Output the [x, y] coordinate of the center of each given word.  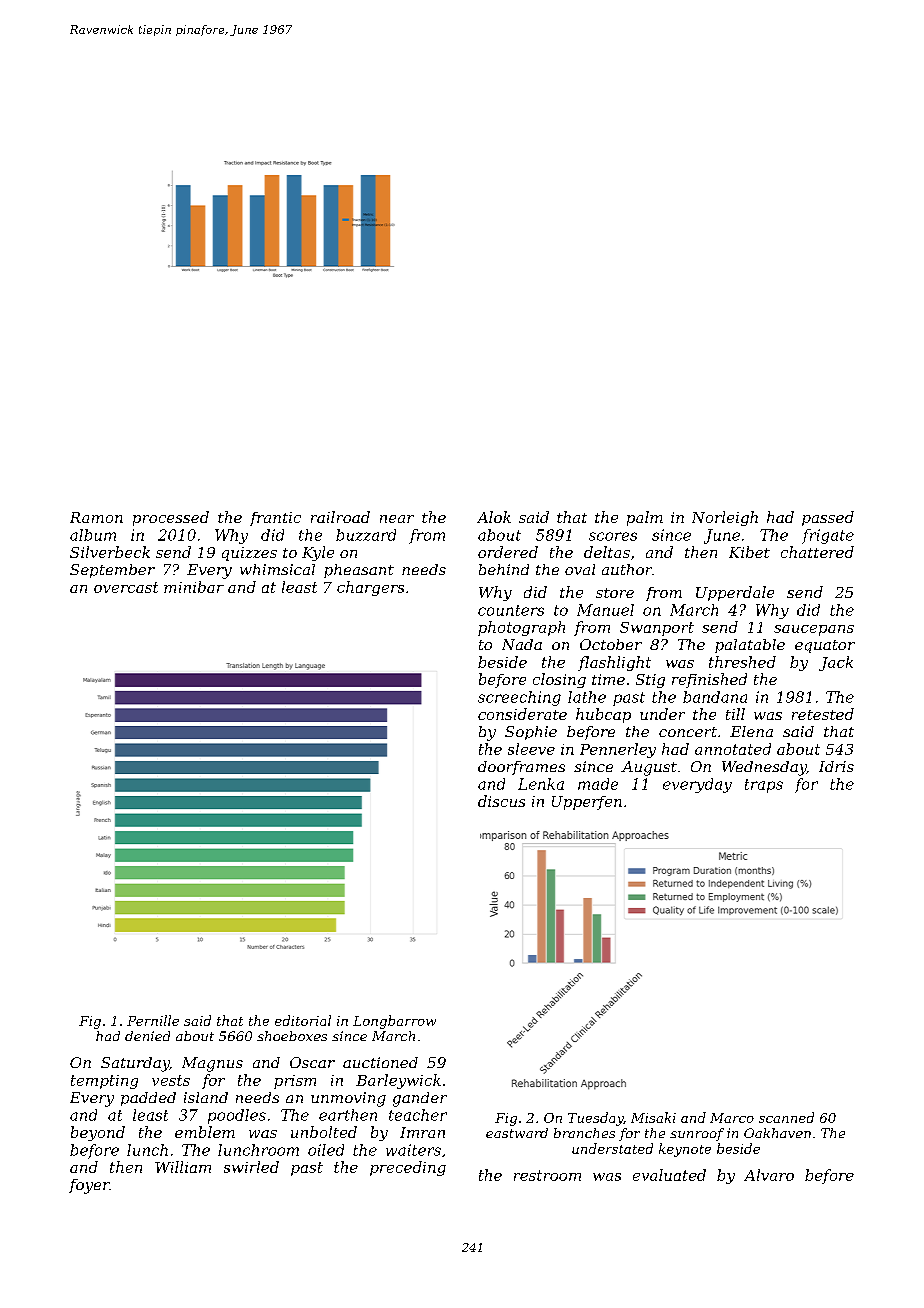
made [598, 784]
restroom [547, 1175]
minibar [194, 587]
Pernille [153, 1020]
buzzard [366, 535]
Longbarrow [394, 1022]
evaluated [669, 1175]
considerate [522, 714]
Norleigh [725, 518]
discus [501, 801]
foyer [89, 1186]
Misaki [653, 1117]
